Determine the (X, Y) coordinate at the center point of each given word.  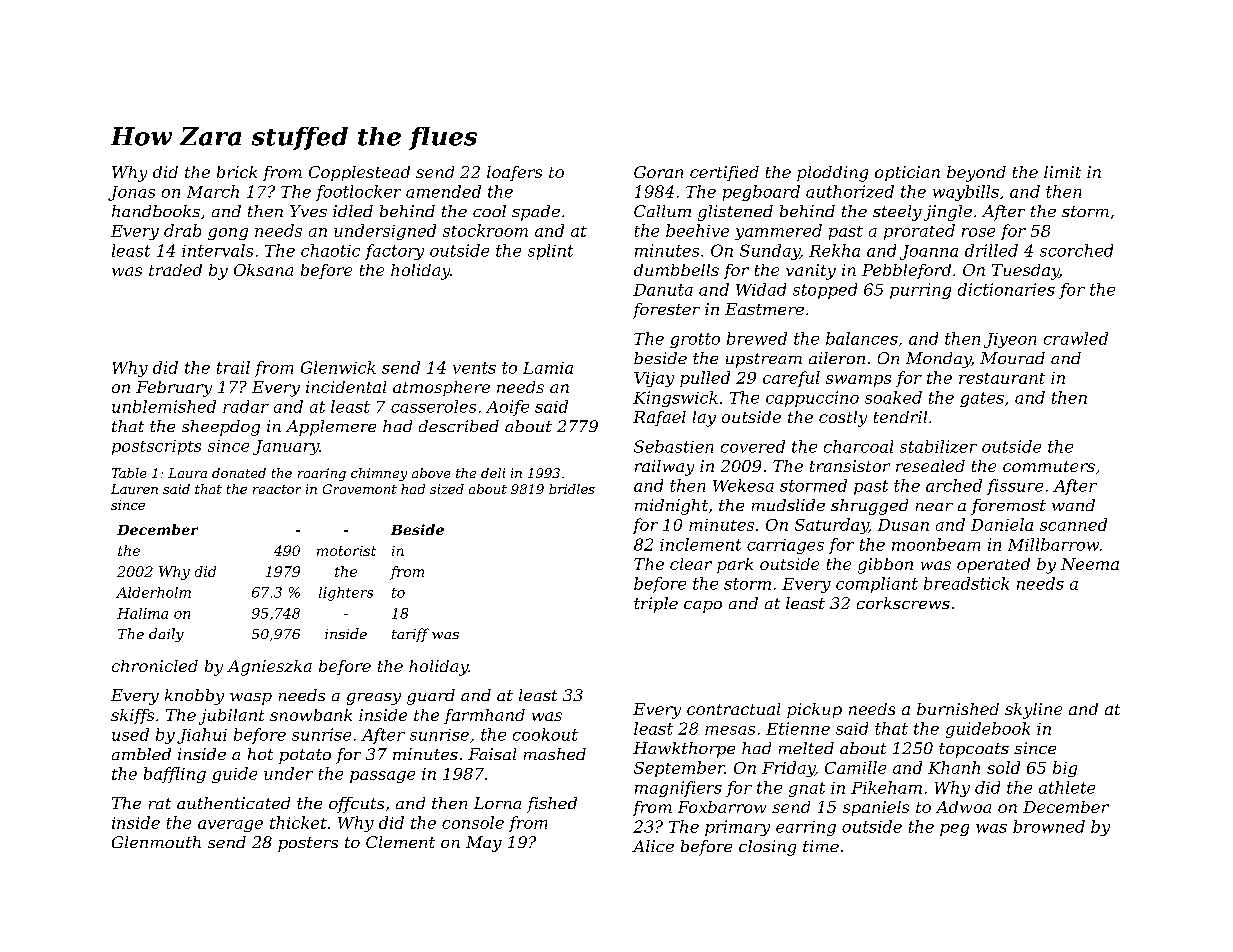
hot (260, 754)
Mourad (1012, 358)
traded (175, 270)
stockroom (485, 230)
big (1065, 769)
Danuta (663, 290)
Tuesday (1025, 272)
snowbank (311, 715)
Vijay (654, 379)
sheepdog (221, 428)
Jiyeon (1010, 340)
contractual (733, 709)
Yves (308, 211)
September (679, 769)
